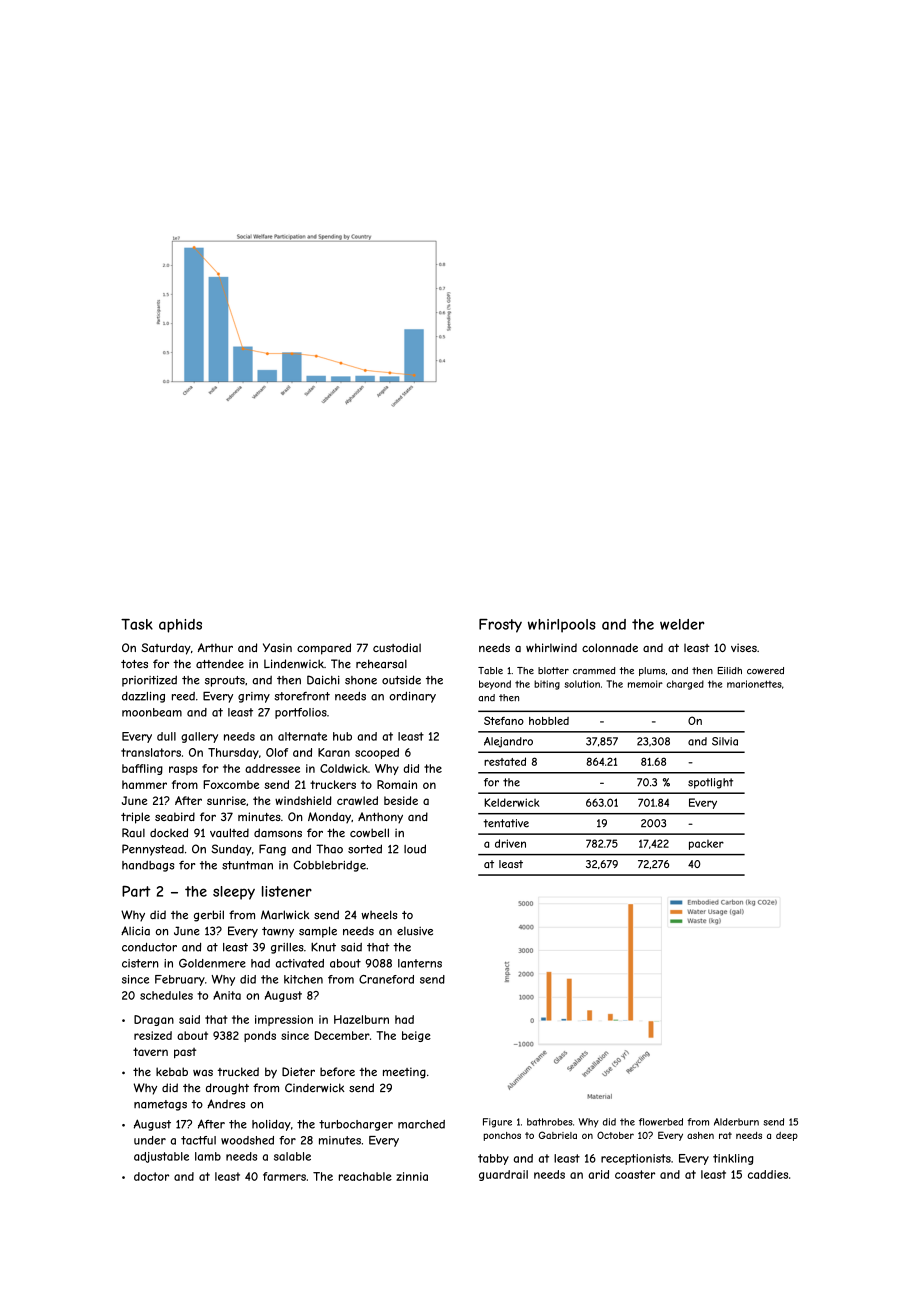 This page has width=924, height=1314. What do you see at coordinates (412, 1176) in the page?
I see `zinnia` at bounding box center [412, 1176].
